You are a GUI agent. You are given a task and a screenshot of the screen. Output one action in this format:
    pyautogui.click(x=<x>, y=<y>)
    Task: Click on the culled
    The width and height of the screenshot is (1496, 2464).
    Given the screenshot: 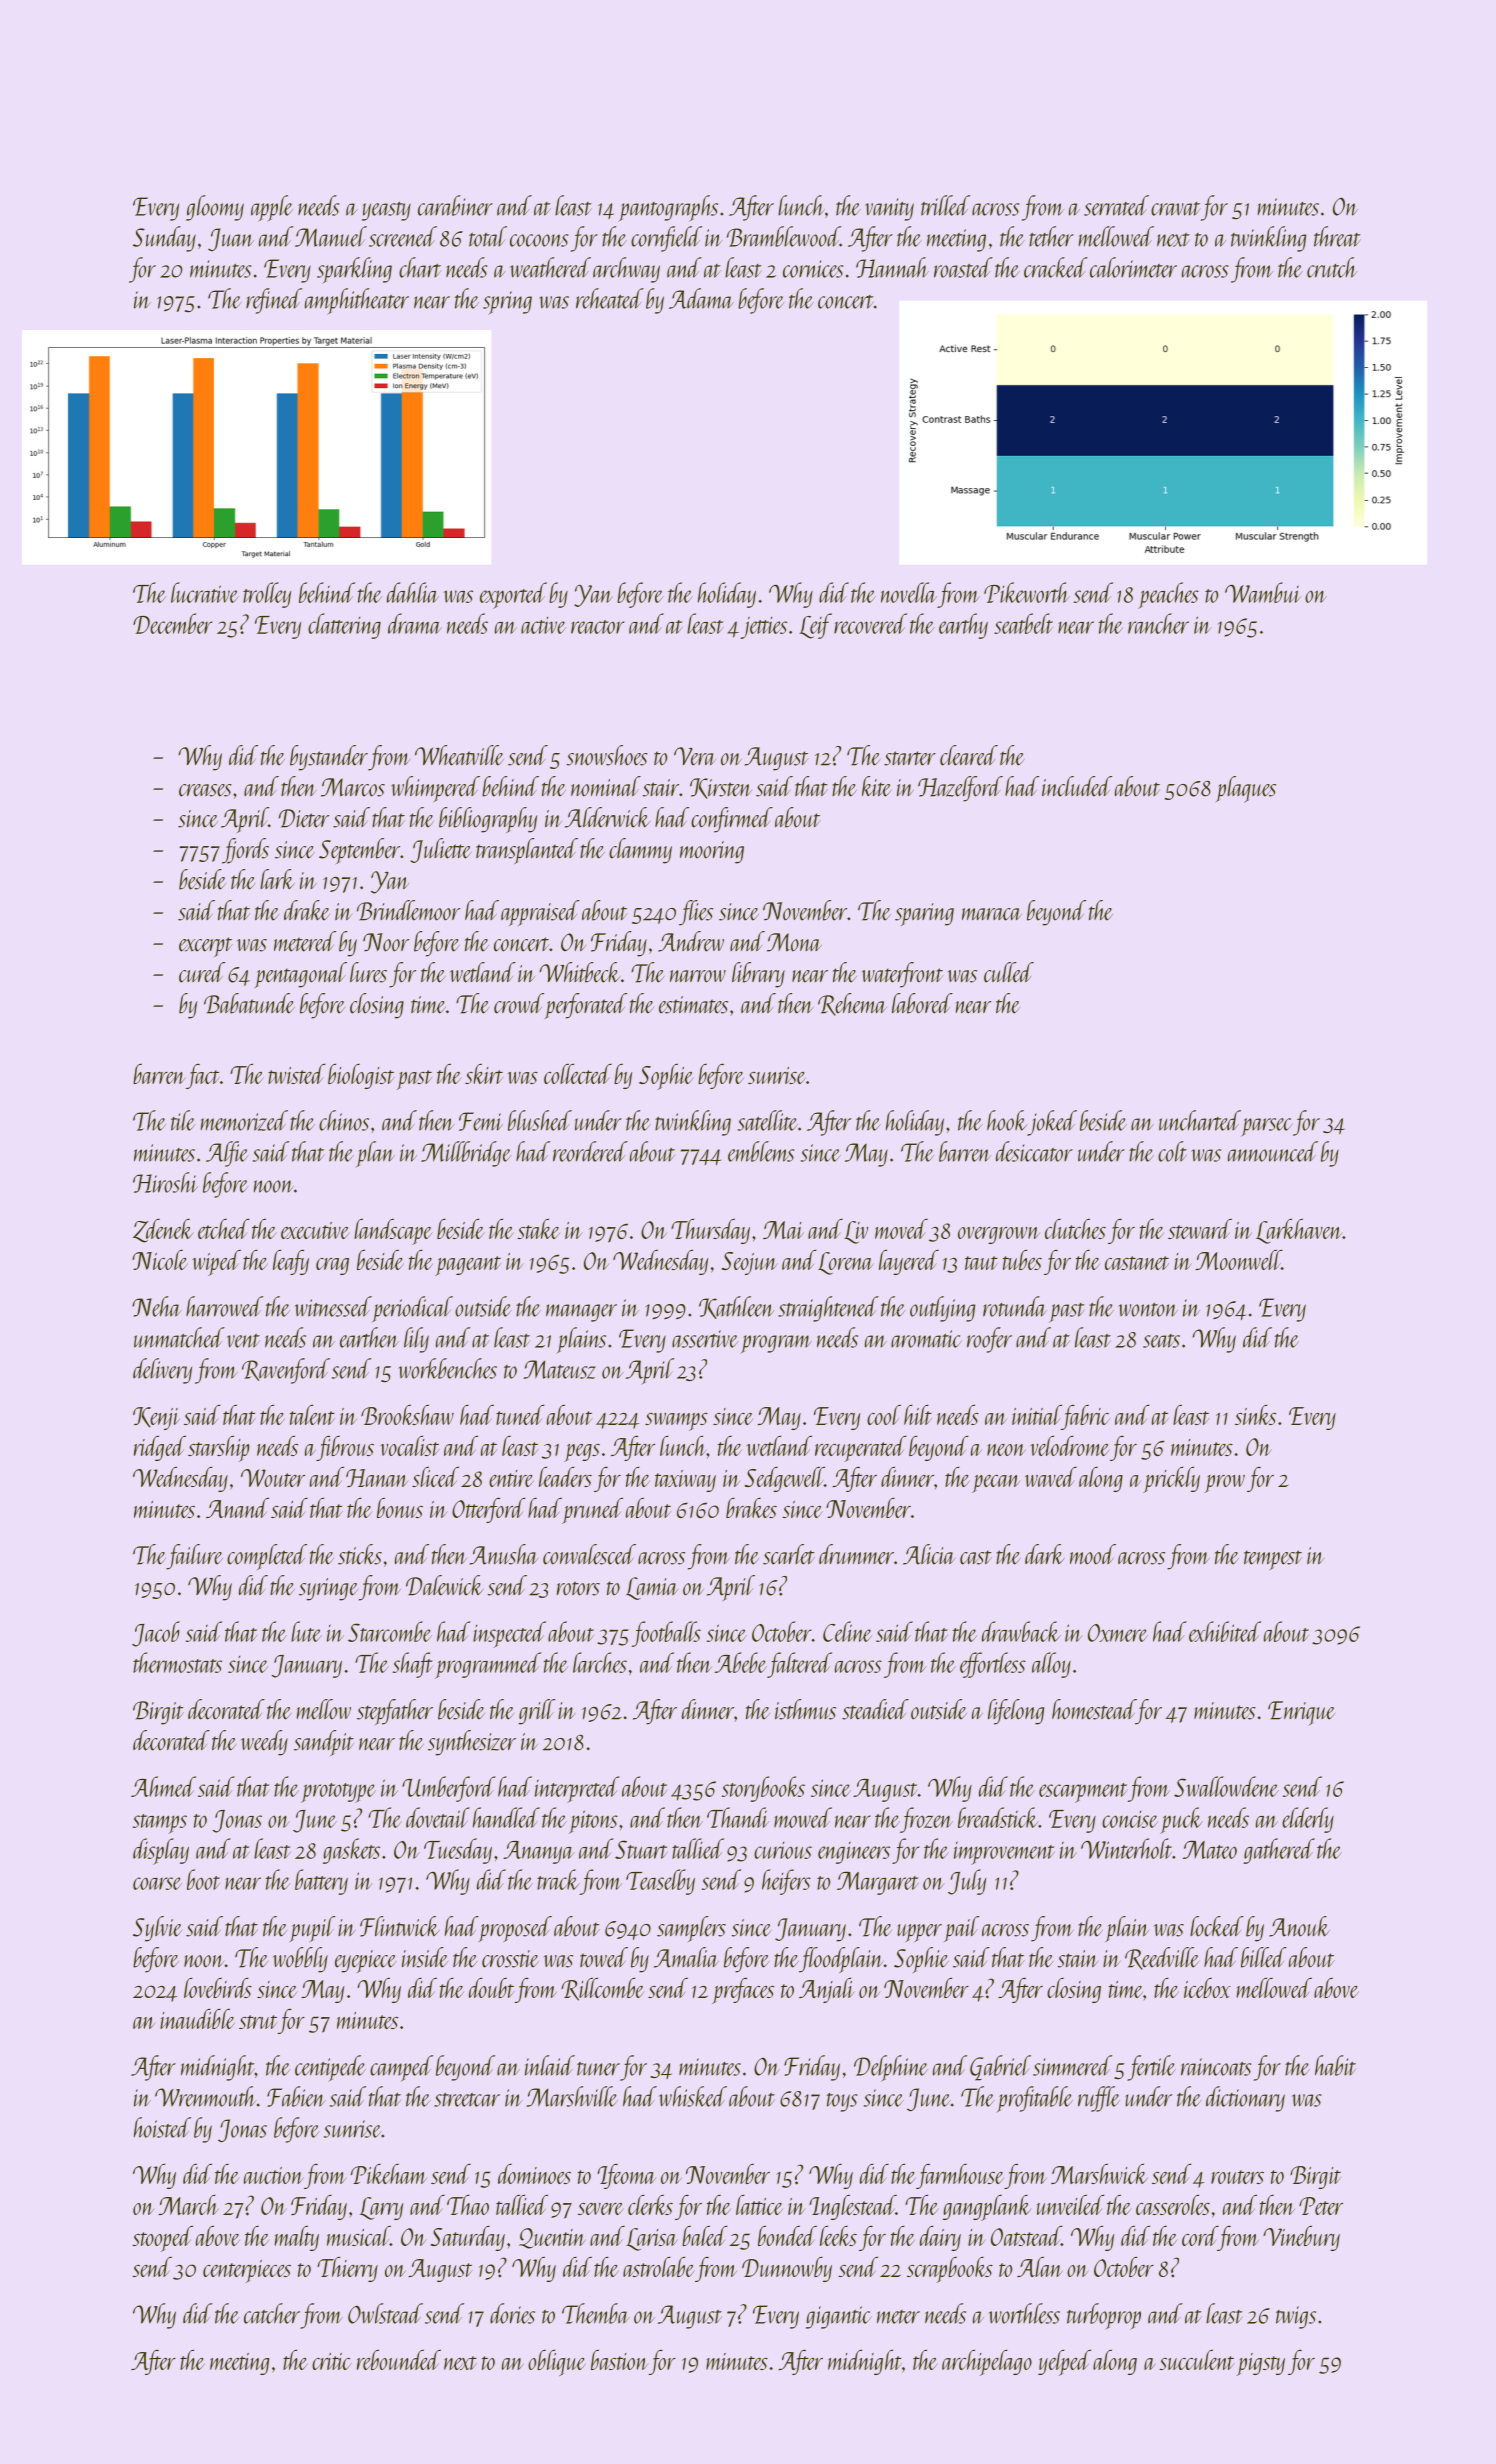 What is the action you would take?
    pyautogui.click(x=1009, y=972)
